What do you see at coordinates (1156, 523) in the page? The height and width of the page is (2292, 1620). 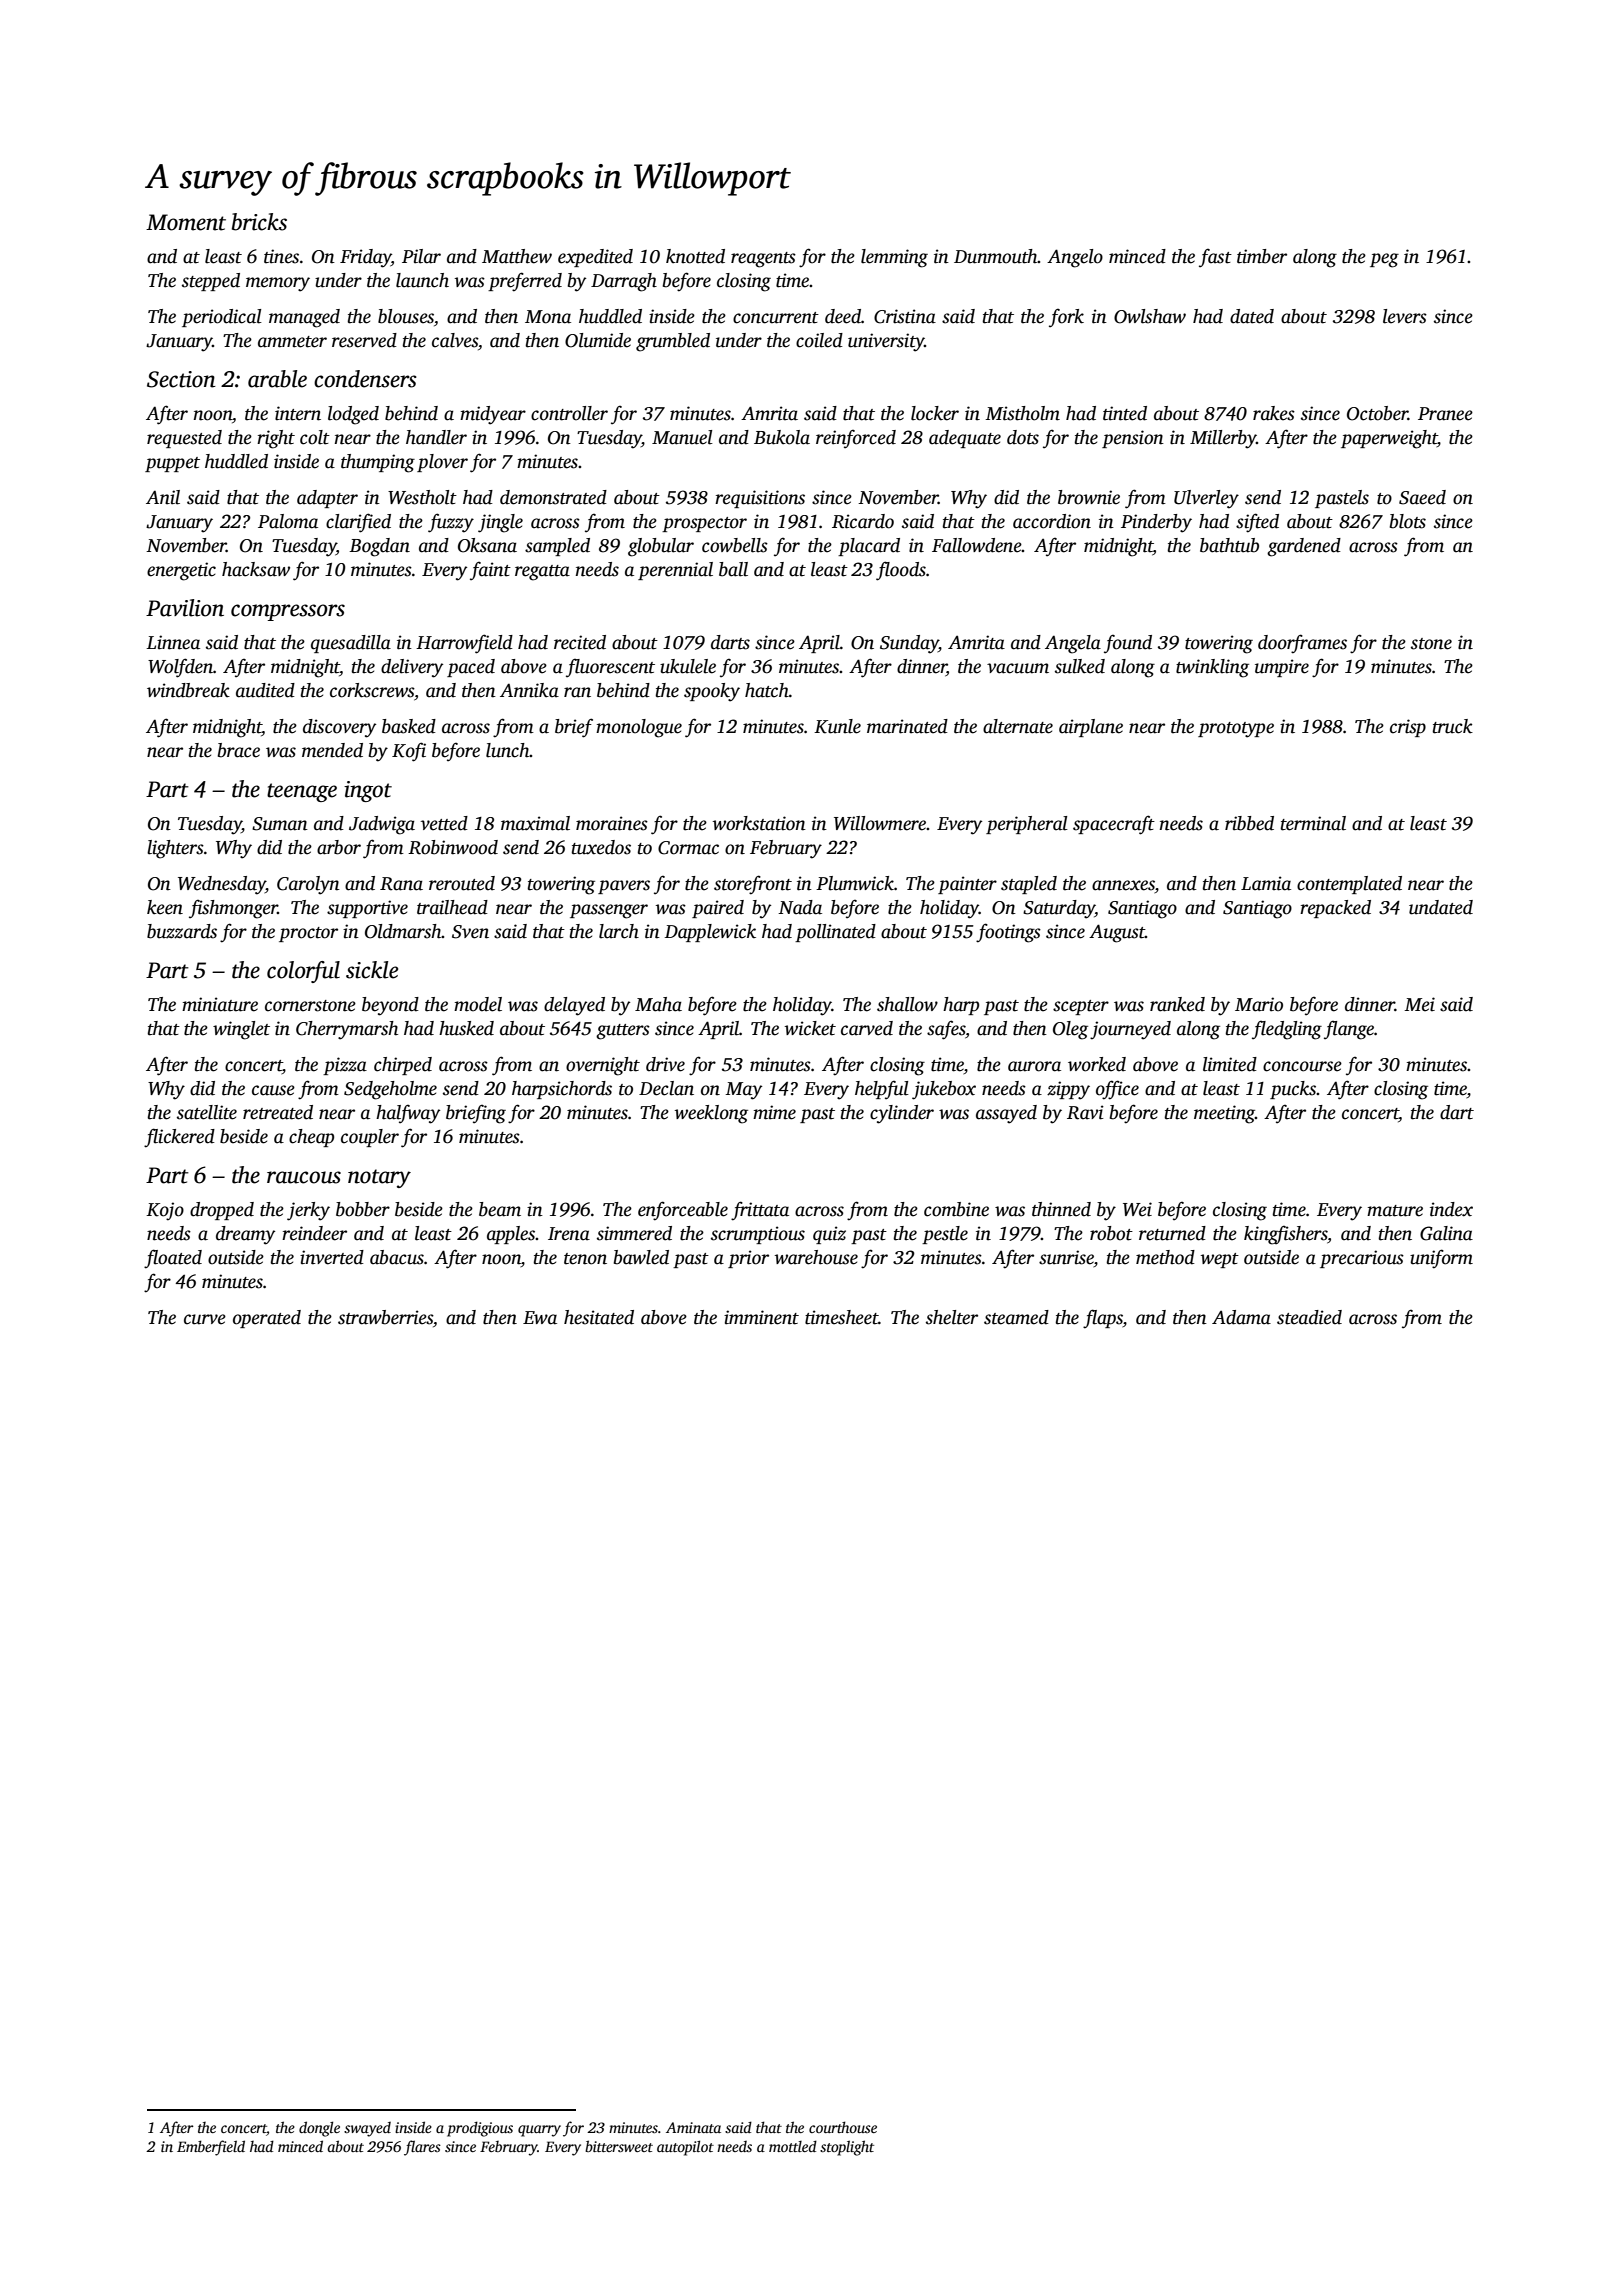 I see `Pinderby` at bounding box center [1156, 523].
